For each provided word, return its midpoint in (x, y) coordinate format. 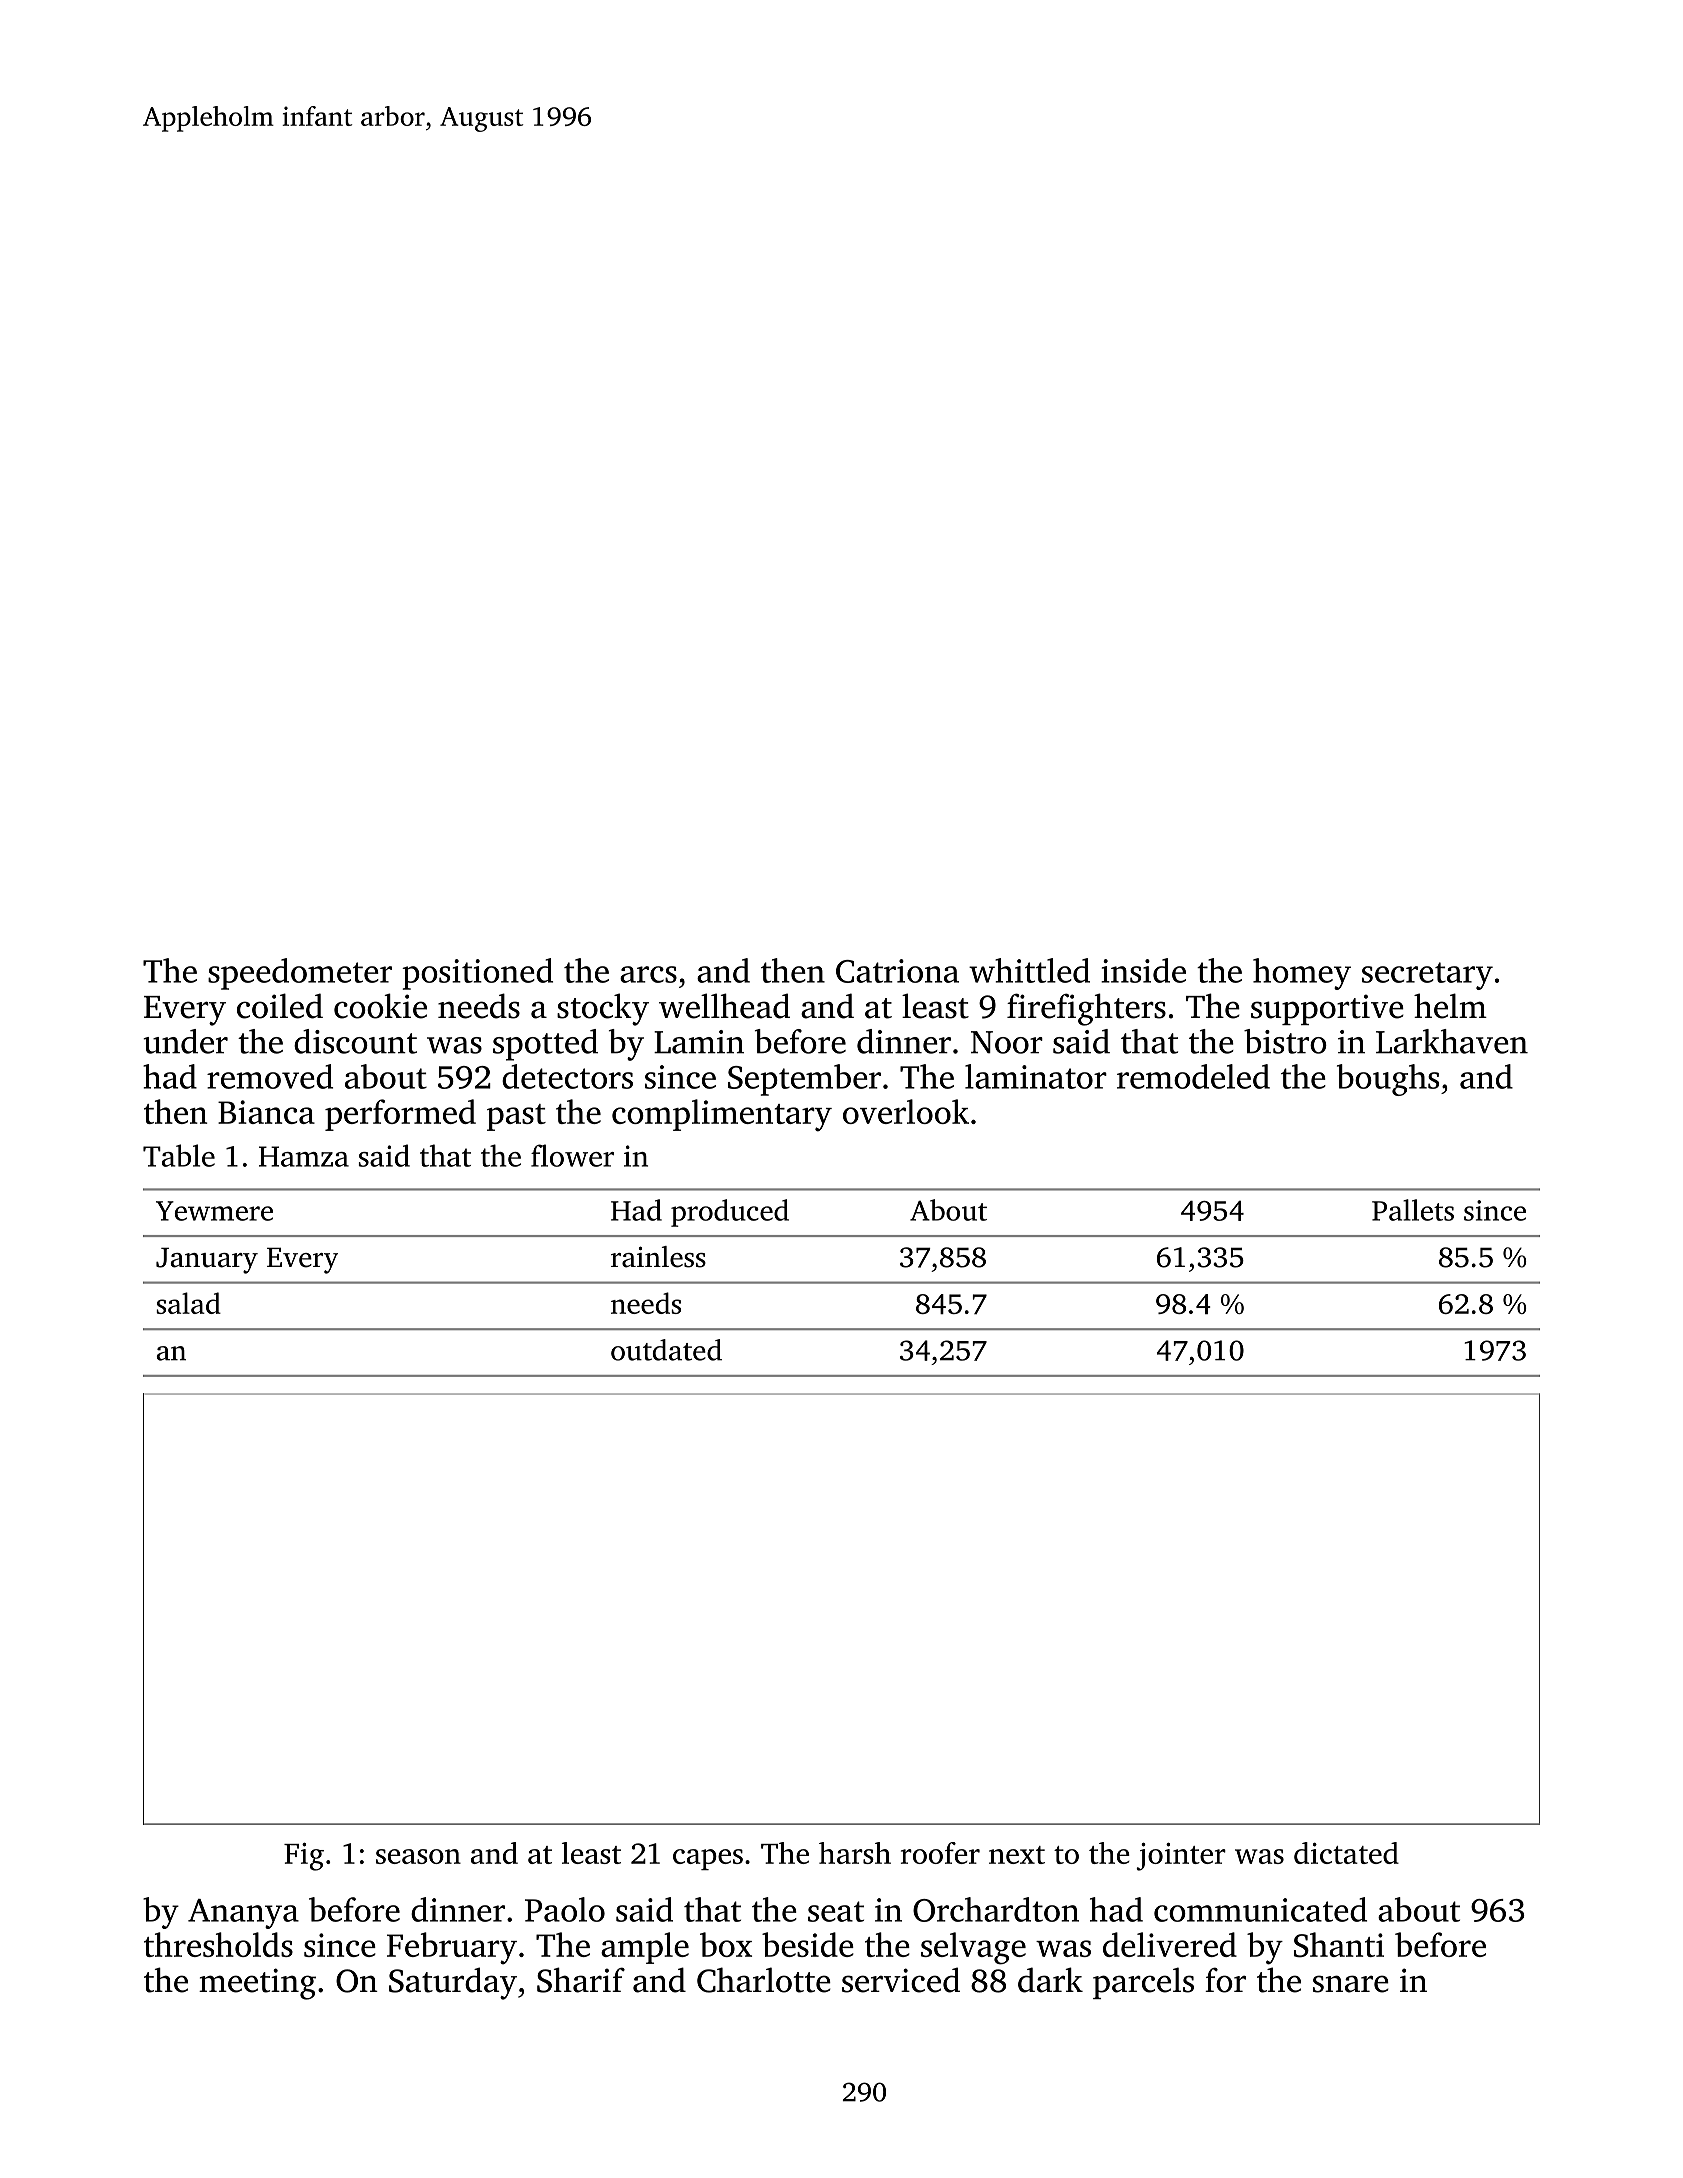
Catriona (897, 971)
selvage (973, 1948)
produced (730, 1213)
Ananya (243, 1914)
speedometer (300, 974)
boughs (1388, 1080)
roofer (940, 1853)
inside (1143, 970)
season (418, 1856)
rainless (658, 1257)
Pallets (1413, 1210)
